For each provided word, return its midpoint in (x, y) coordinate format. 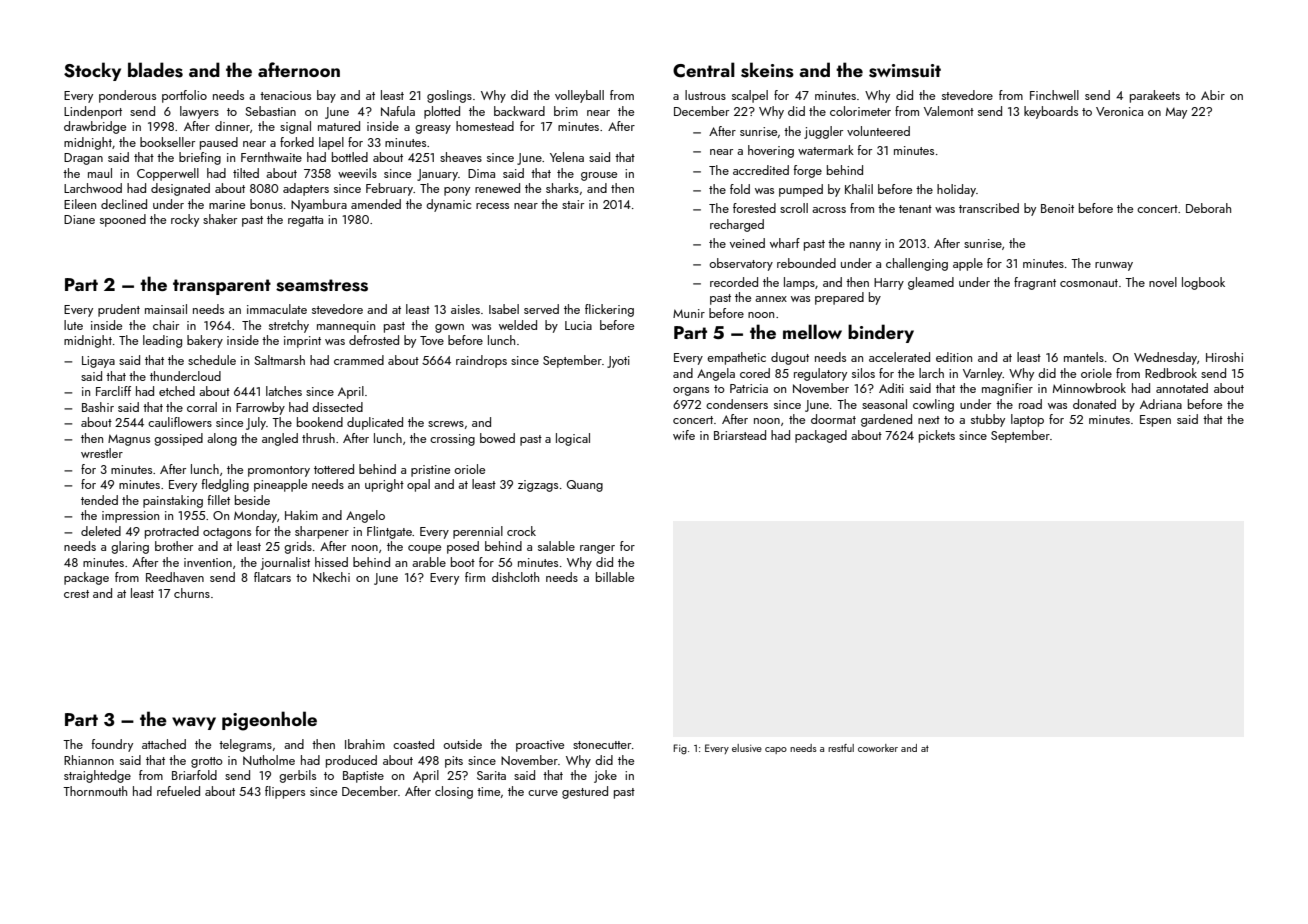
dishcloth (515, 577)
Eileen (80, 204)
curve (543, 793)
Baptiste (363, 777)
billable (615, 577)
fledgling (225, 485)
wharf (785, 243)
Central (704, 70)
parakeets (1155, 96)
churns (192, 593)
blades (155, 70)
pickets (937, 436)
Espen (1155, 421)
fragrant (1035, 283)
